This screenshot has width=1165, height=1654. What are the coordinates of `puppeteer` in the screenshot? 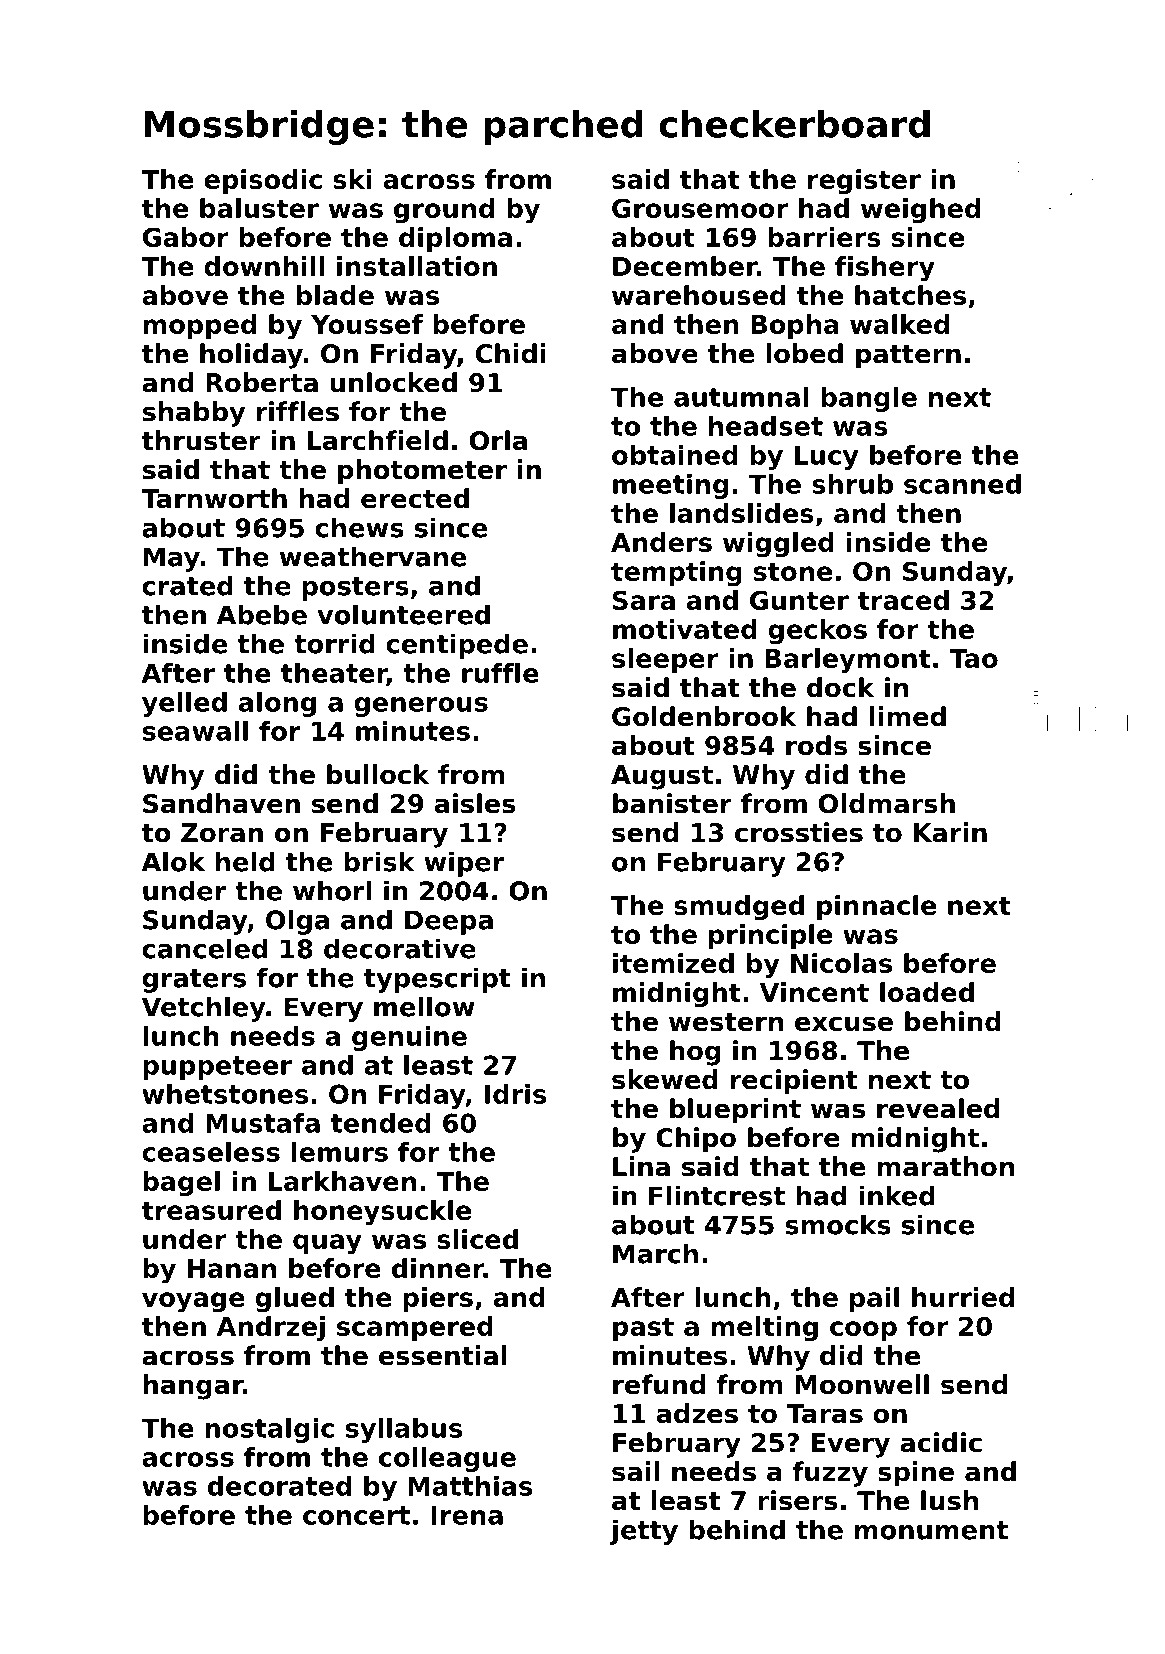 It's located at (217, 1068).
